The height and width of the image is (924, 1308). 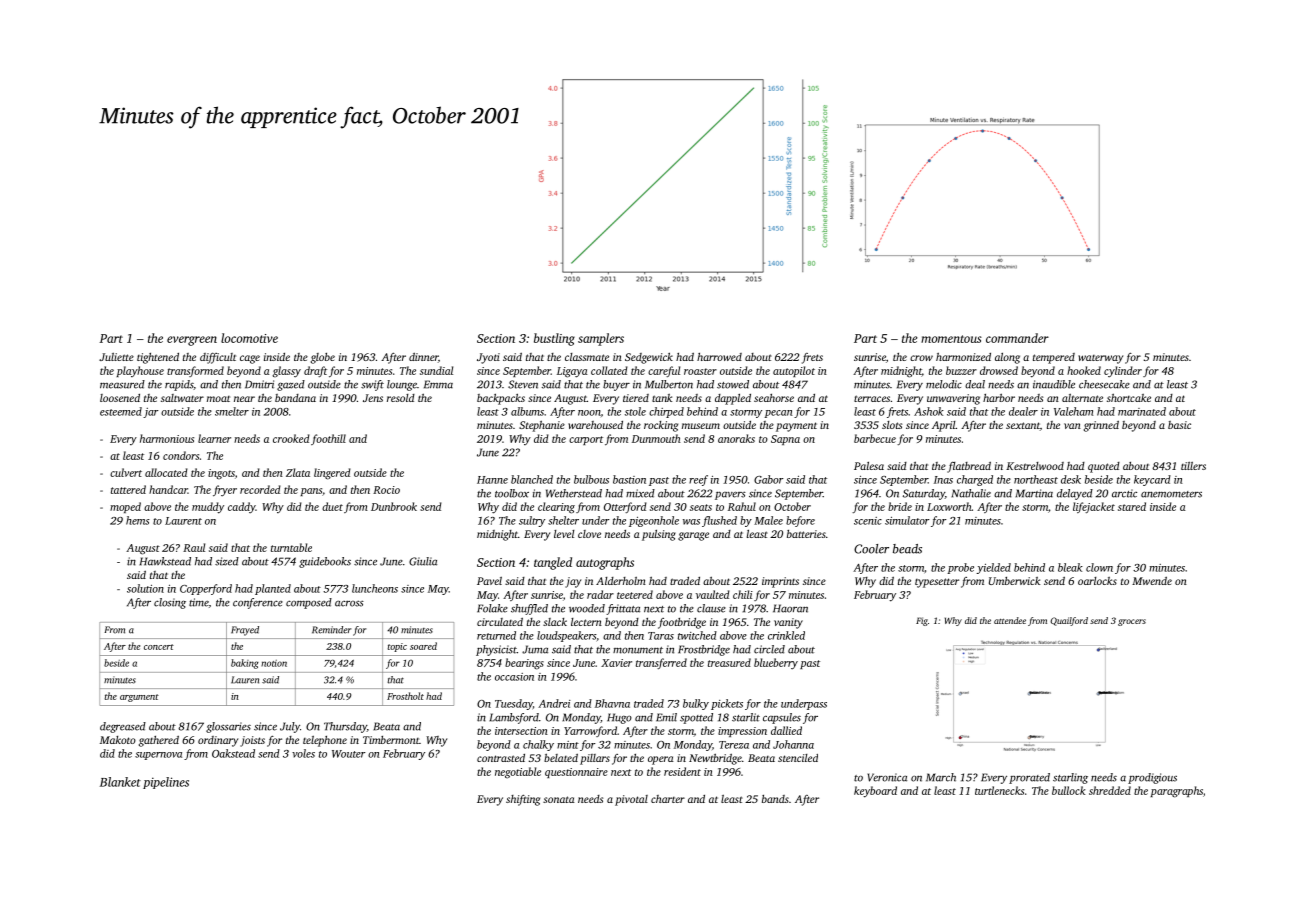 What do you see at coordinates (170, 603) in the image?
I see `closing` at bounding box center [170, 603].
